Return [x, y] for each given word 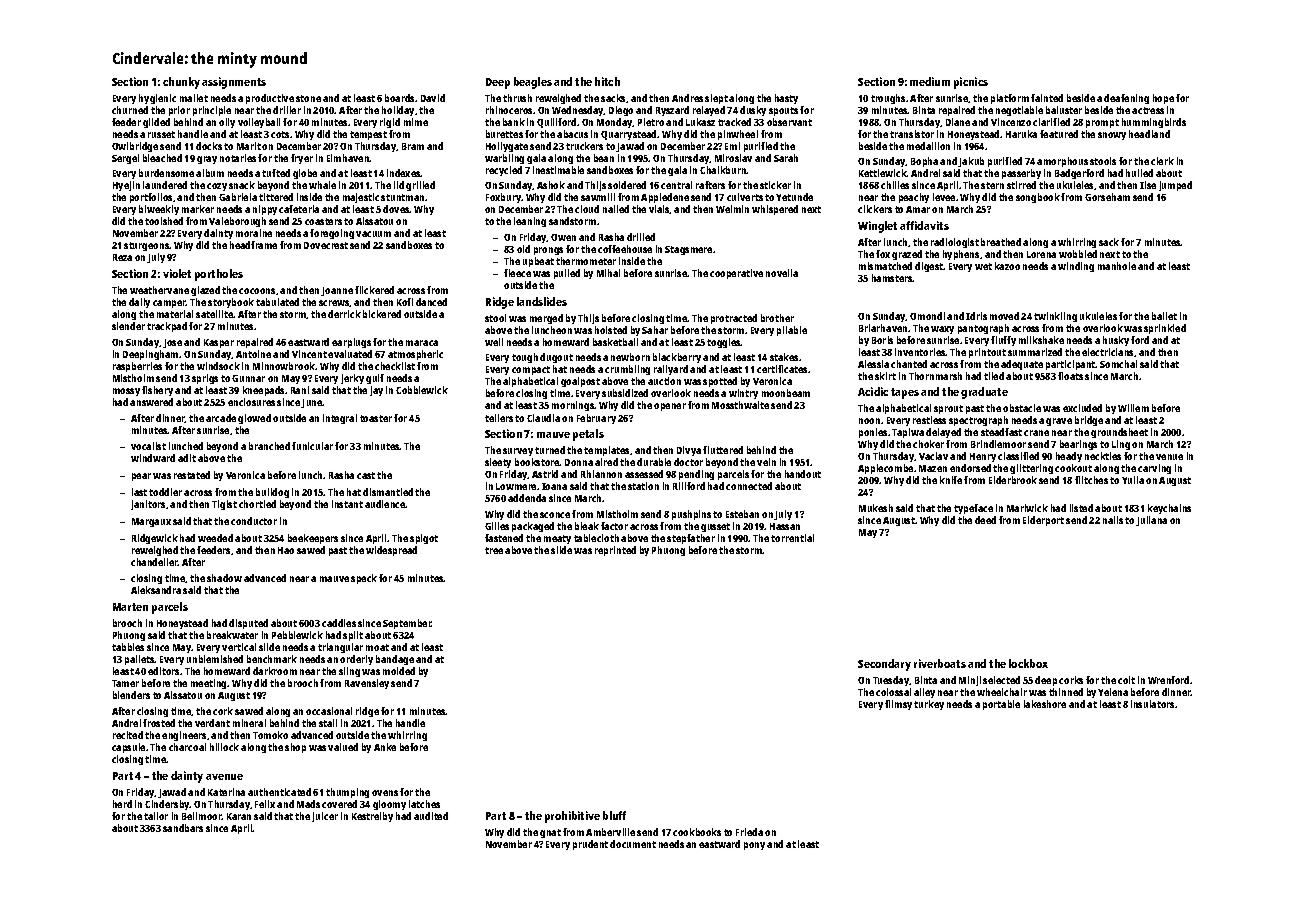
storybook [231, 303]
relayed [709, 111]
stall [328, 723]
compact [531, 370]
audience [385, 504]
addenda [527, 498]
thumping [347, 793]
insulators [1152, 704]
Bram [413, 146]
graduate [984, 393]
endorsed [970, 468]
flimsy [898, 705]
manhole [1117, 266]
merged [546, 319]
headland [1149, 134]
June [312, 403]
